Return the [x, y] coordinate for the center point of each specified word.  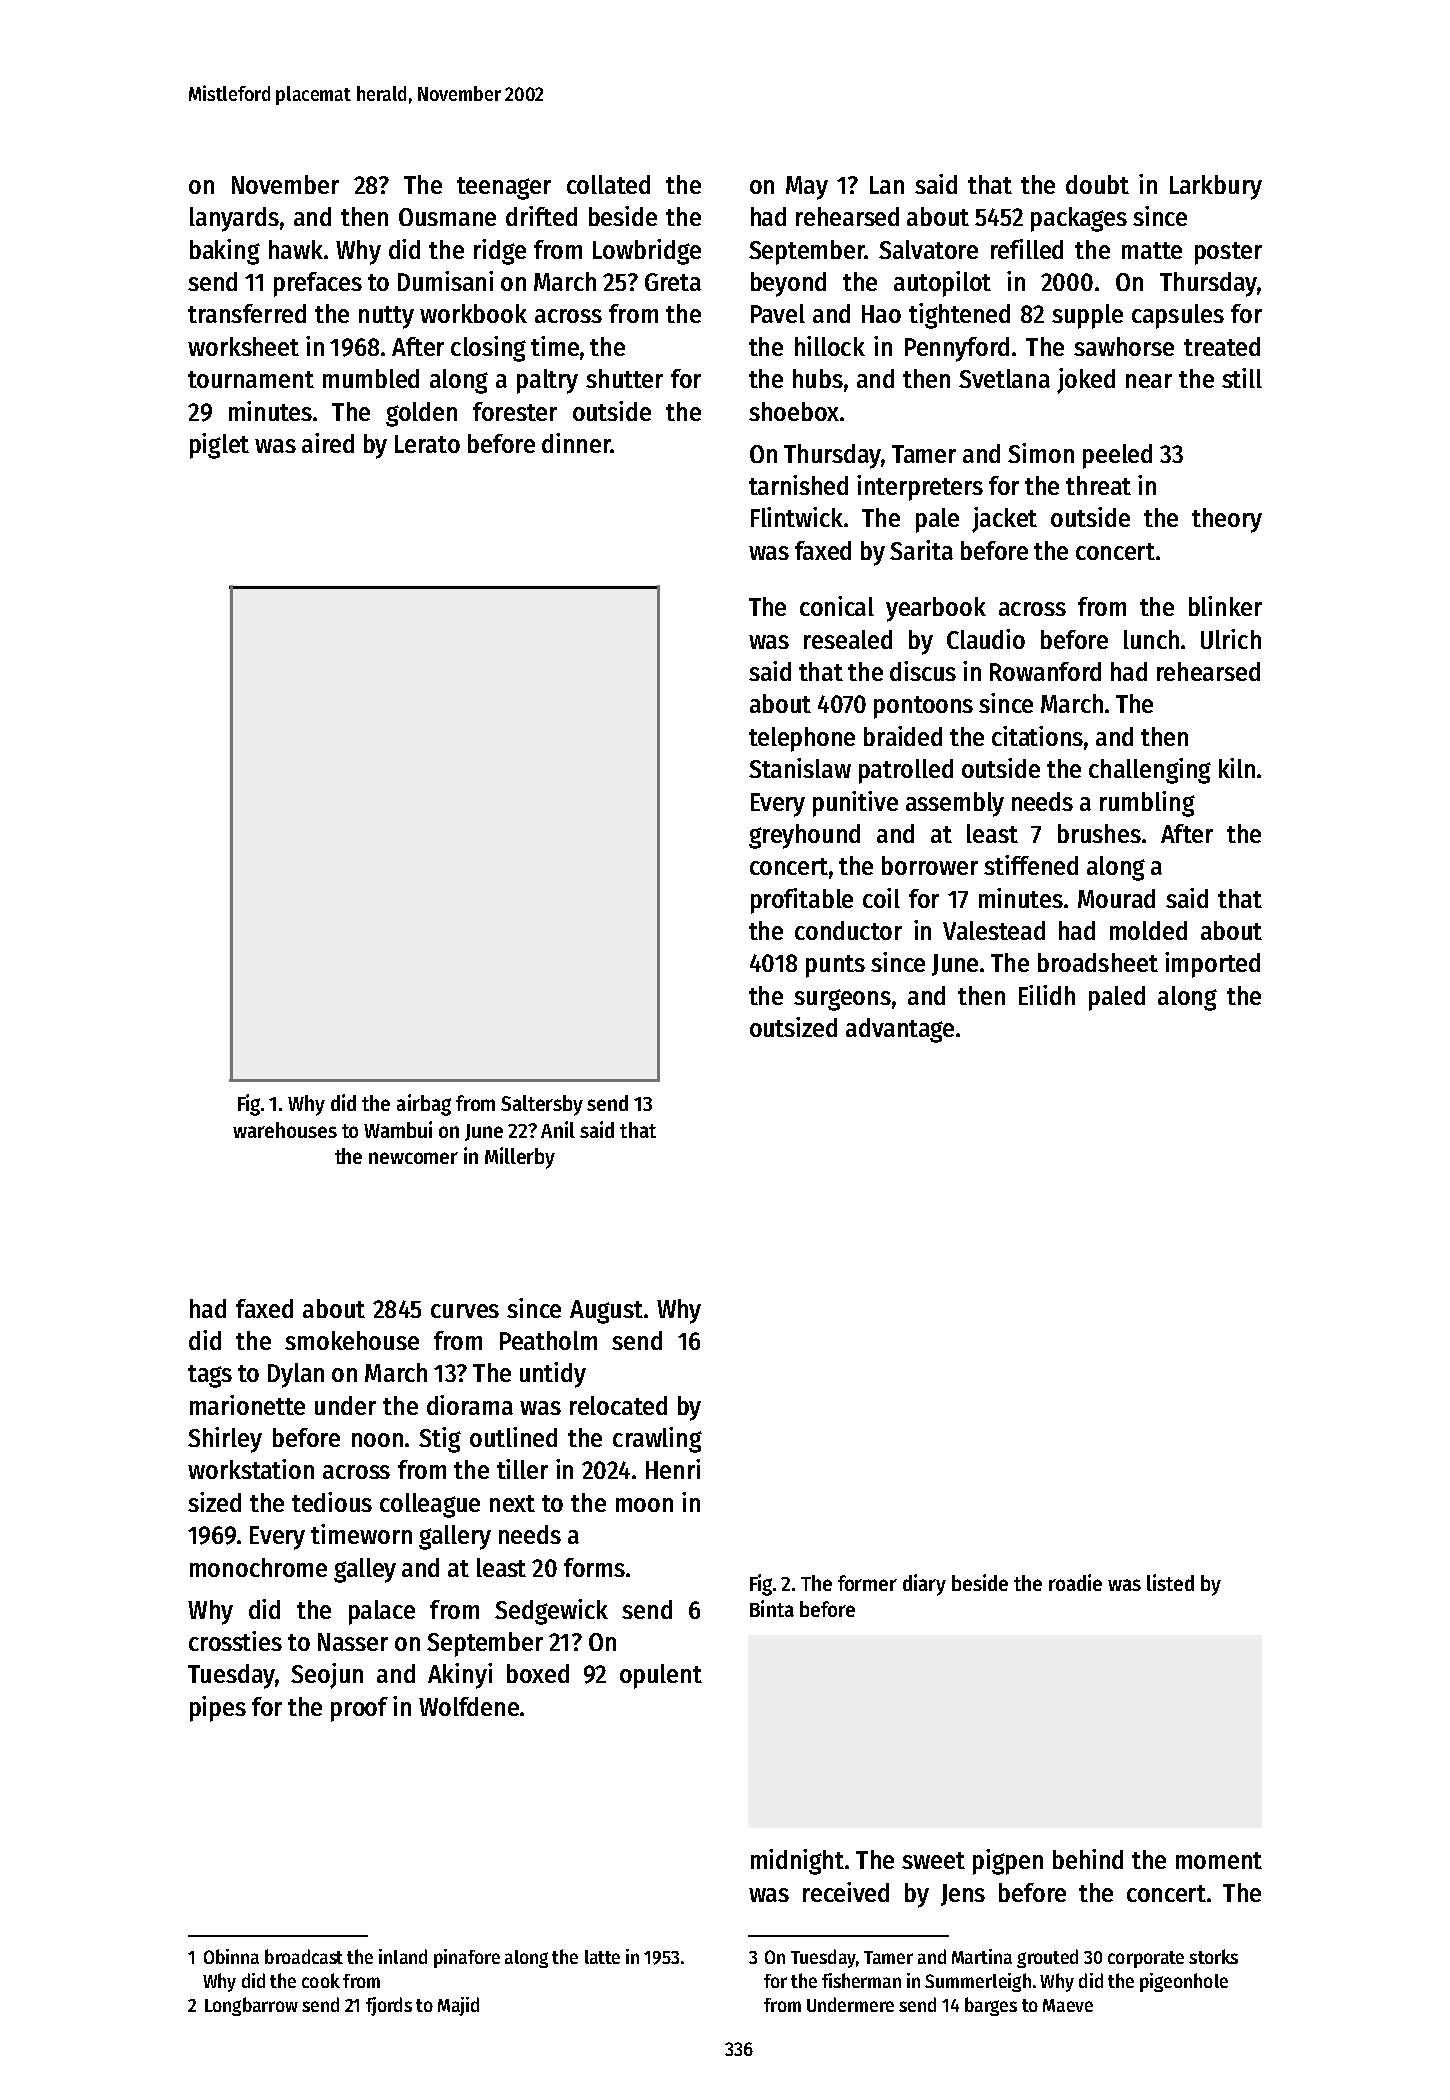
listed [1170, 1582]
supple [1087, 316]
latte [602, 1957]
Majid [458, 2006]
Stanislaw [800, 768]
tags [210, 1376]
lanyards [234, 219]
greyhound [804, 836]
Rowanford [1045, 671]
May [807, 188]
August [606, 1312]
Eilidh [1047, 995]
